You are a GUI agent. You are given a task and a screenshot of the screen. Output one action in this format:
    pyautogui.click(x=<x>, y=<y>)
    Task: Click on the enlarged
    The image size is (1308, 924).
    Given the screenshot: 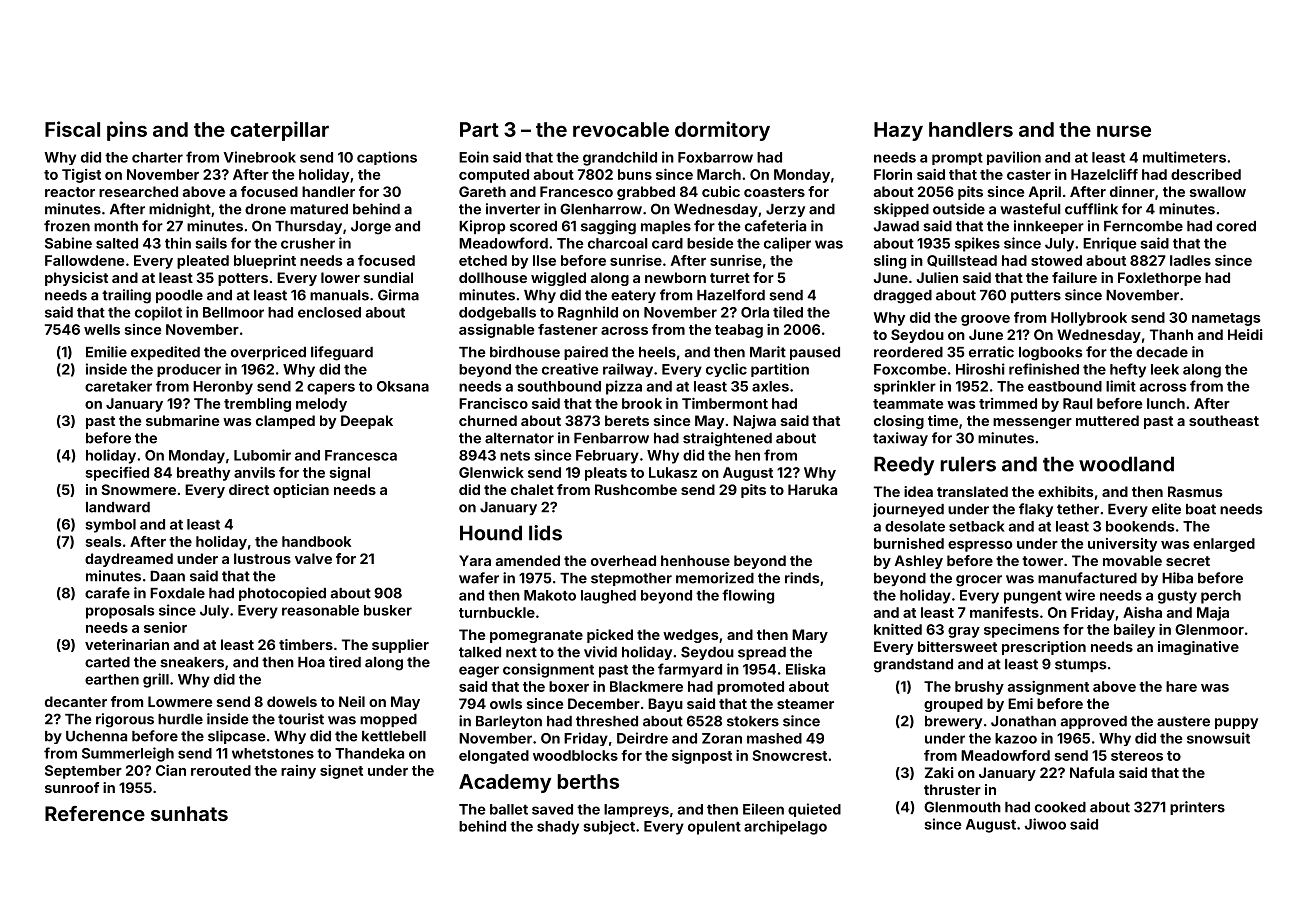 What is the action you would take?
    pyautogui.click(x=1224, y=545)
